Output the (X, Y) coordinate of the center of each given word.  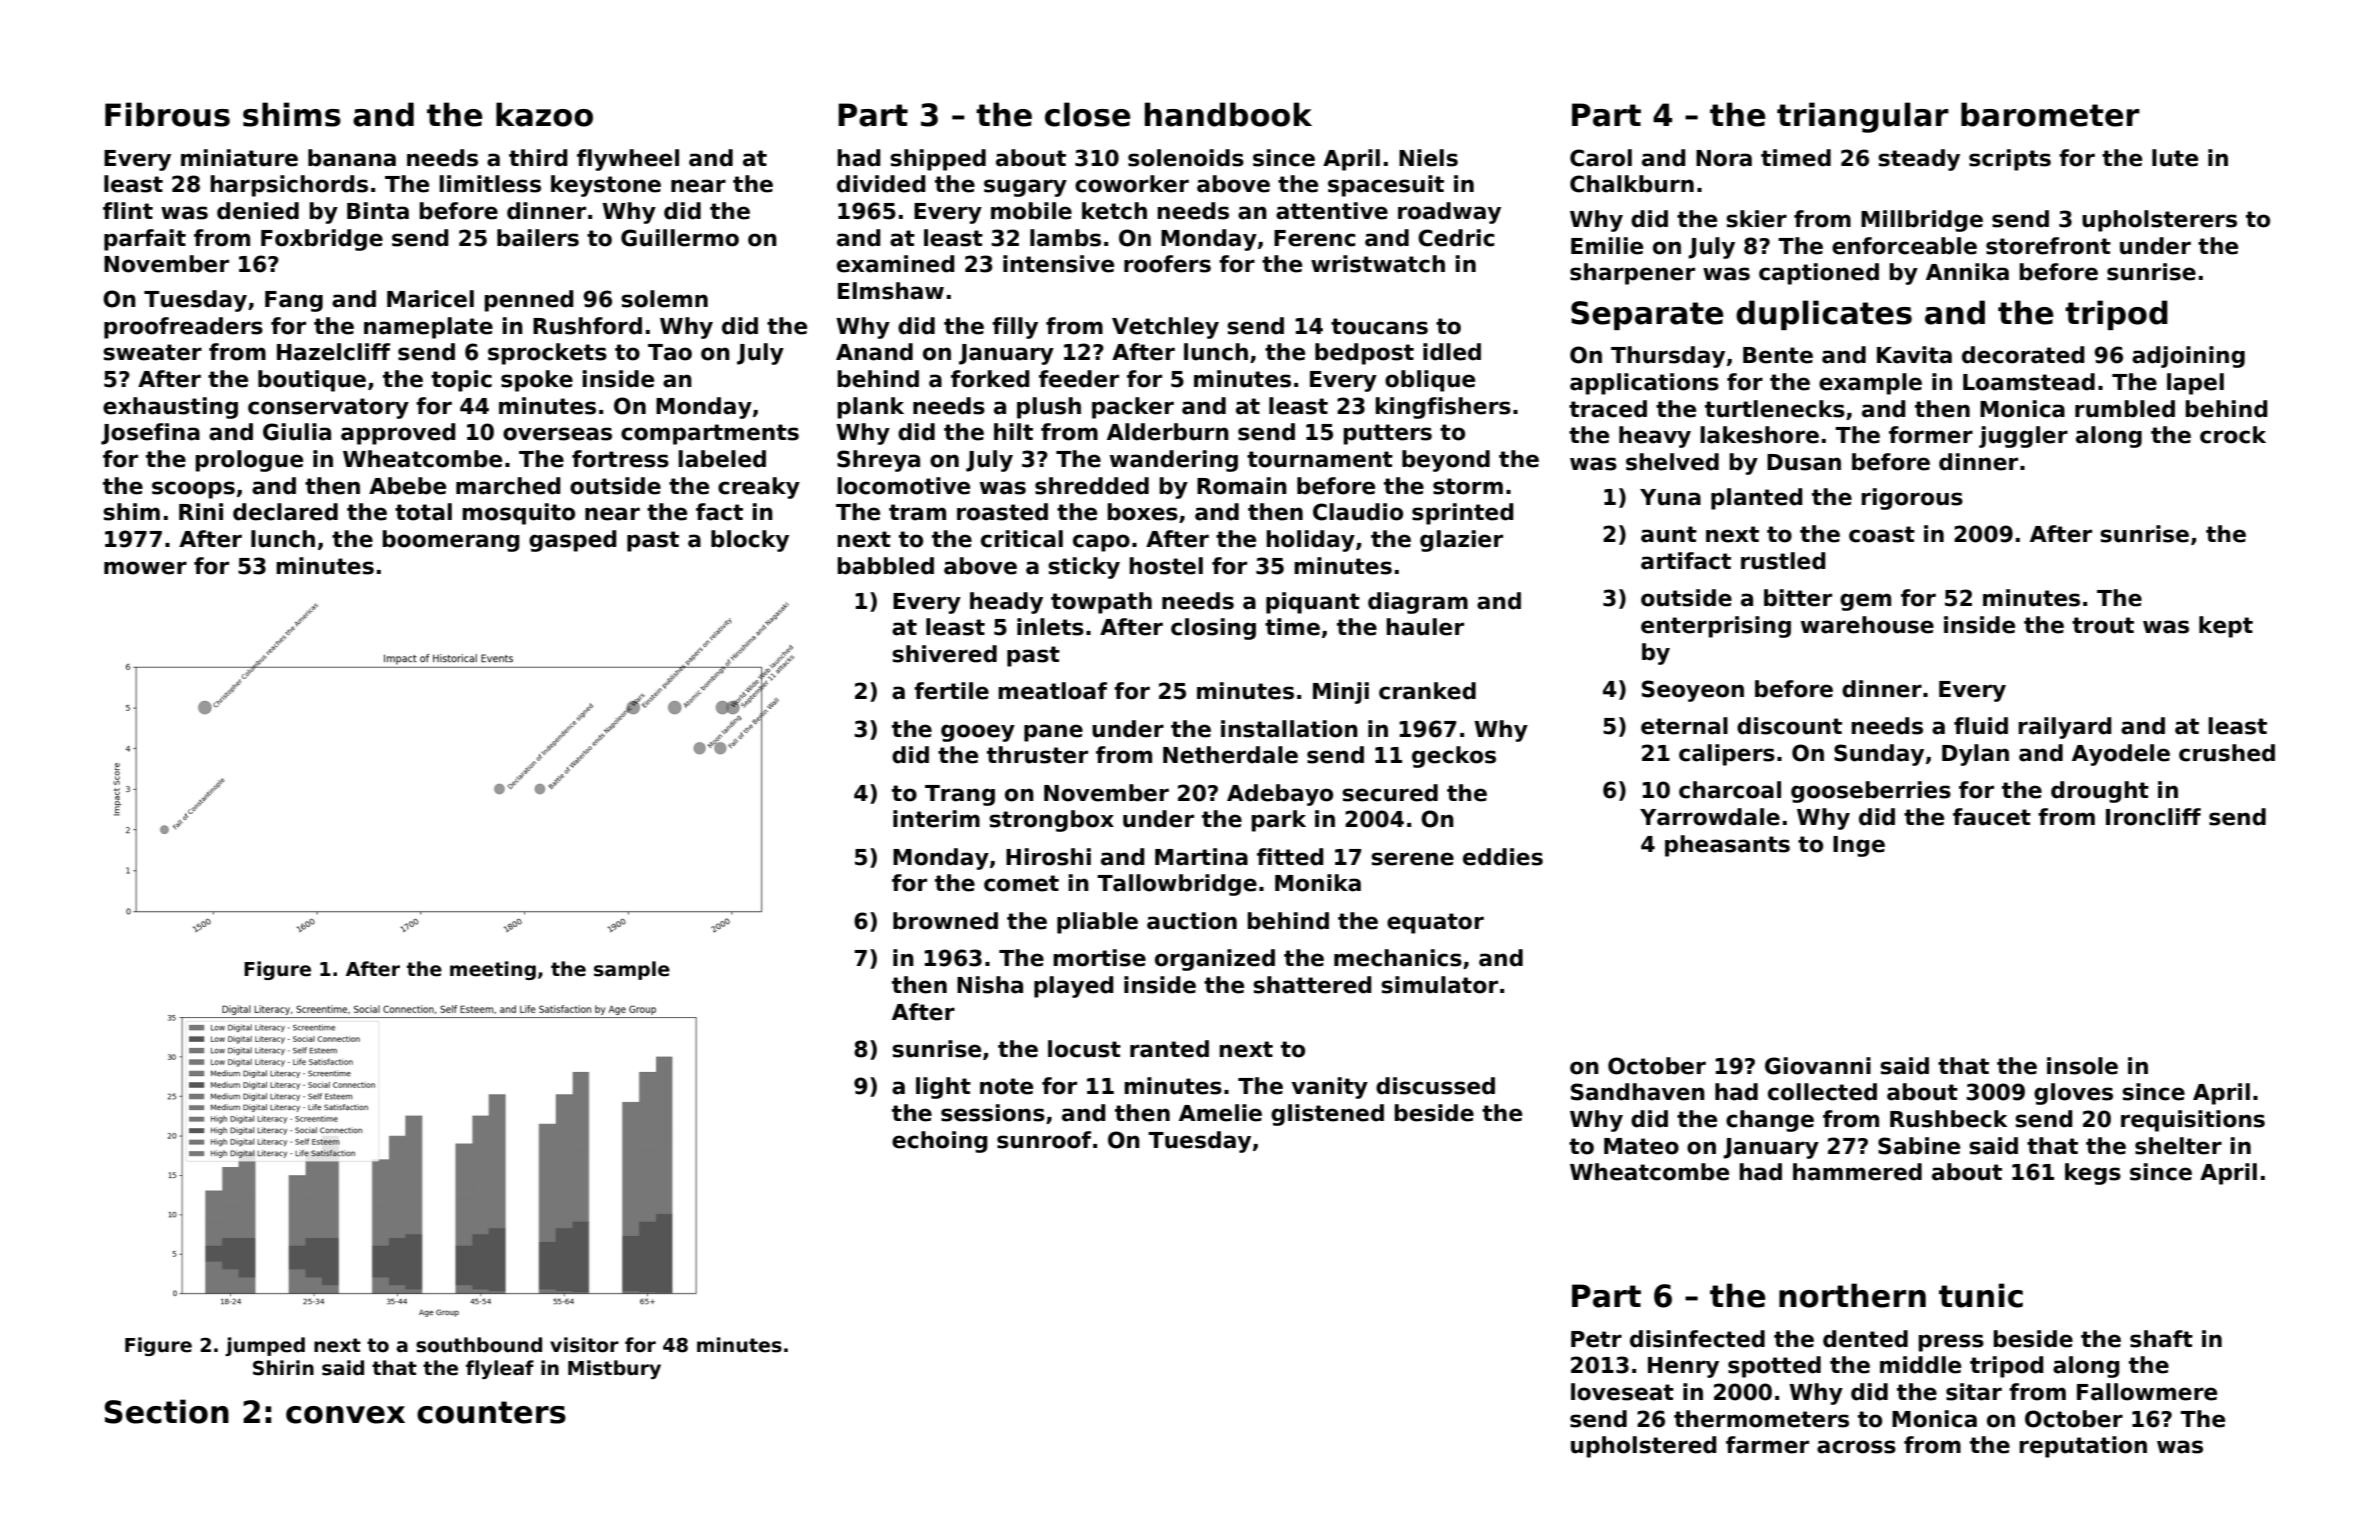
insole (2082, 1066)
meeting (493, 970)
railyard (2065, 728)
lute (2175, 158)
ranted (1169, 1049)
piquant (1313, 603)
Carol (1601, 158)
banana (352, 158)
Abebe (407, 486)
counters (491, 1412)
